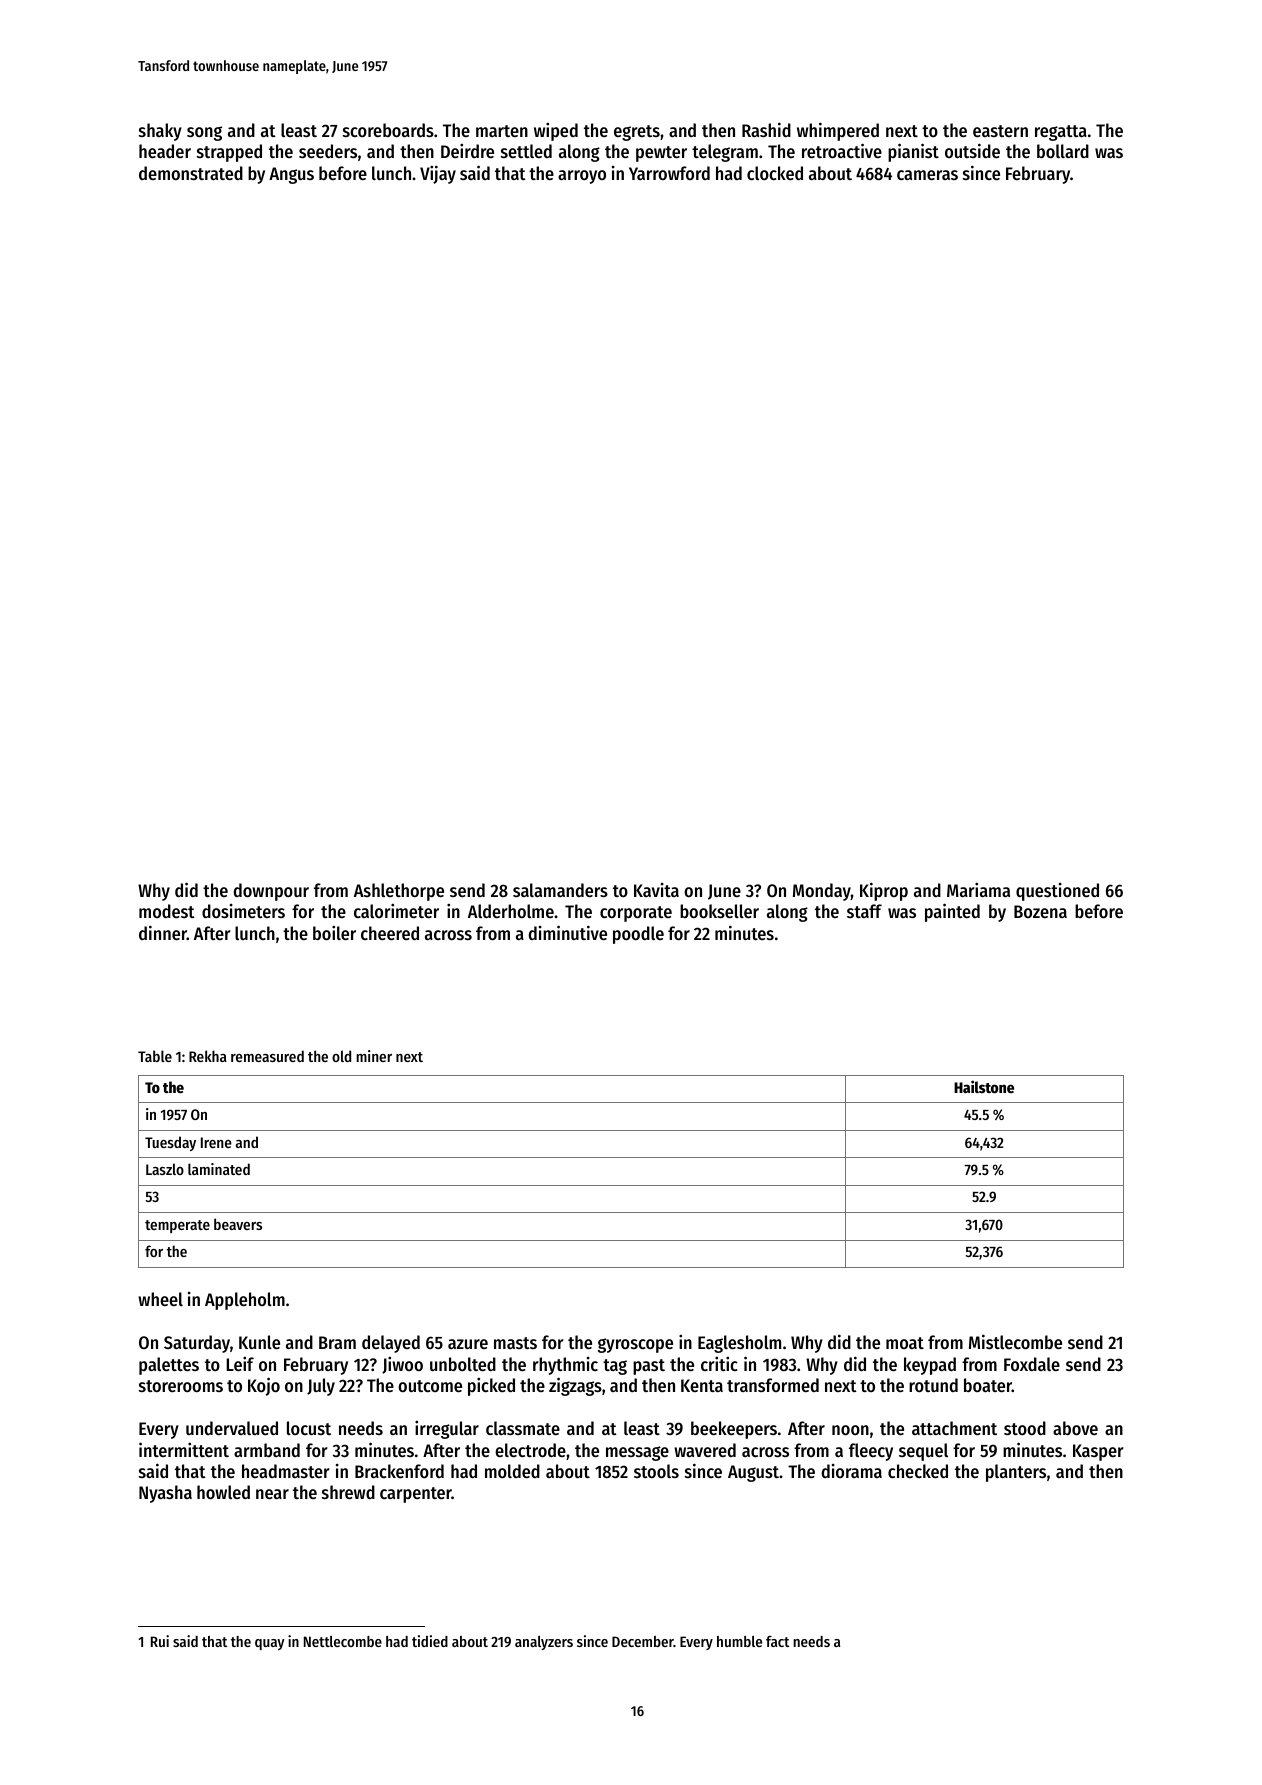 The height and width of the page is (1785, 1262). What do you see at coordinates (739, 1641) in the page?
I see `humble` at bounding box center [739, 1641].
